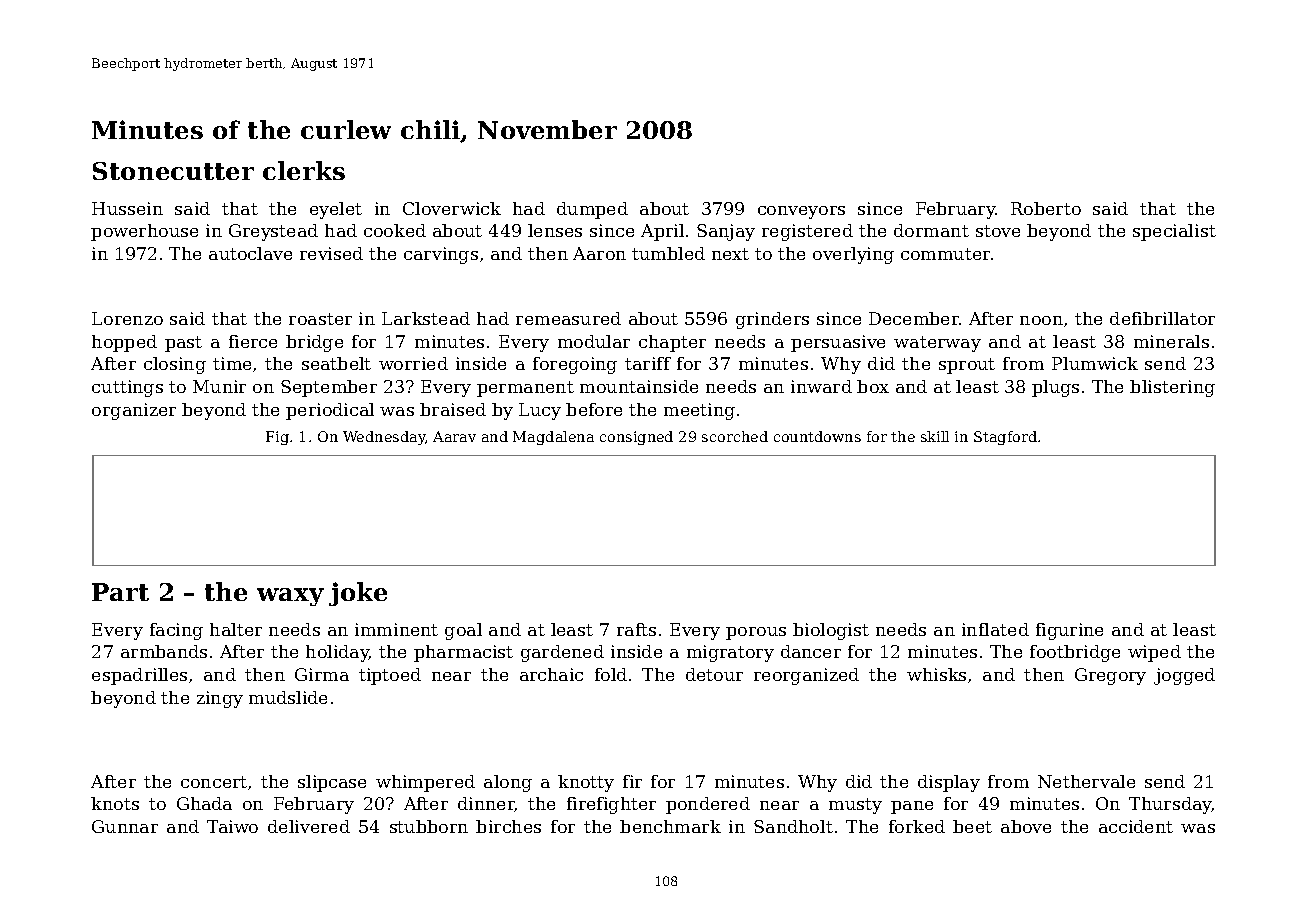 The width and height of the screenshot is (1308, 924). Describe the element at coordinates (801, 212) in the screenshot. I see `conveyors` at that location.
